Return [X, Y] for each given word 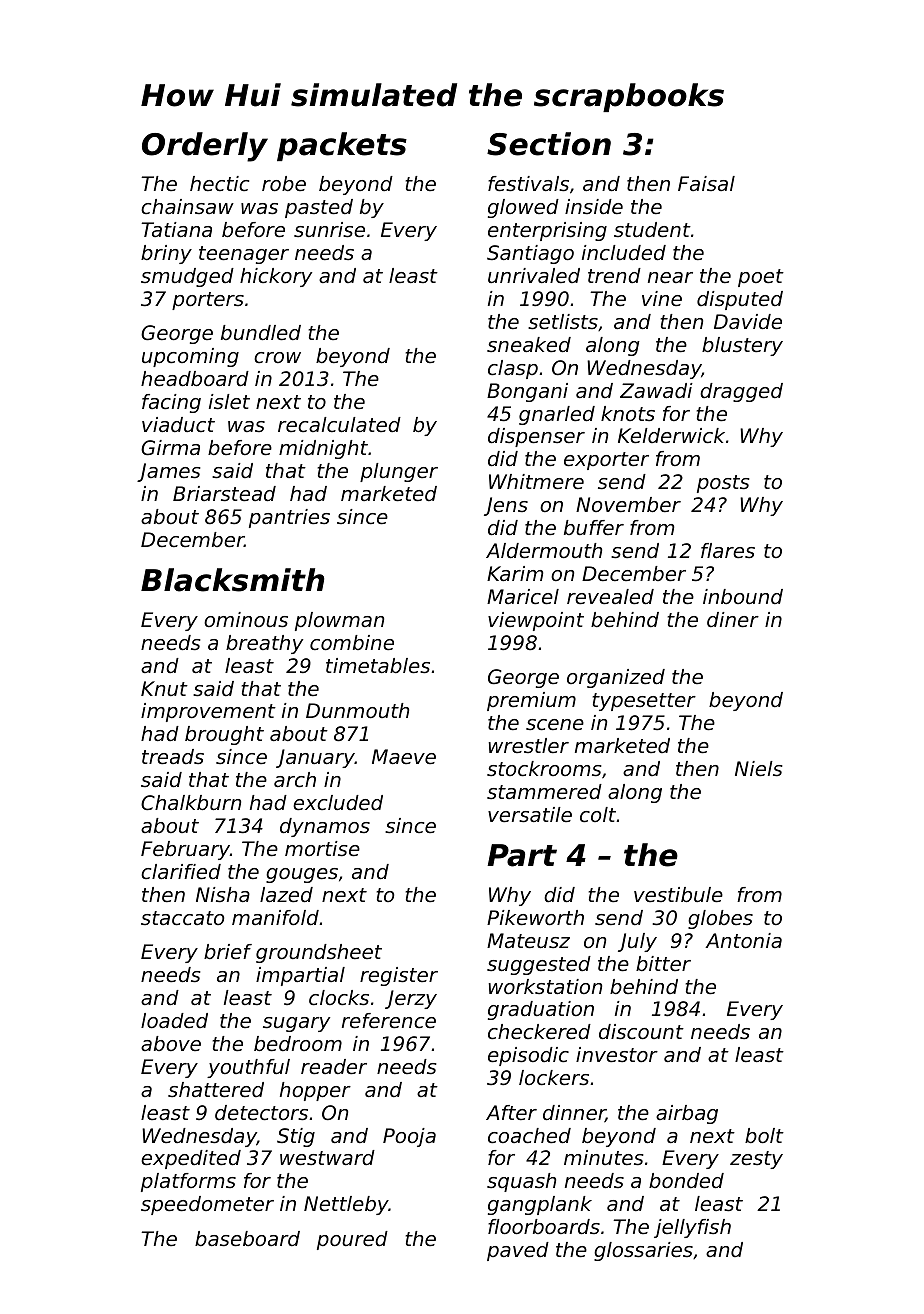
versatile [530, 815]
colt [598, 815]
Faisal [706, 183]
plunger [399, 472]
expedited [191, 1159]
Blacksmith [232, 580]
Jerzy [411, 999]
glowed [523, 208]
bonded [686, 1181]
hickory [276, 277]
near [670, 277]
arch [295, 780]
